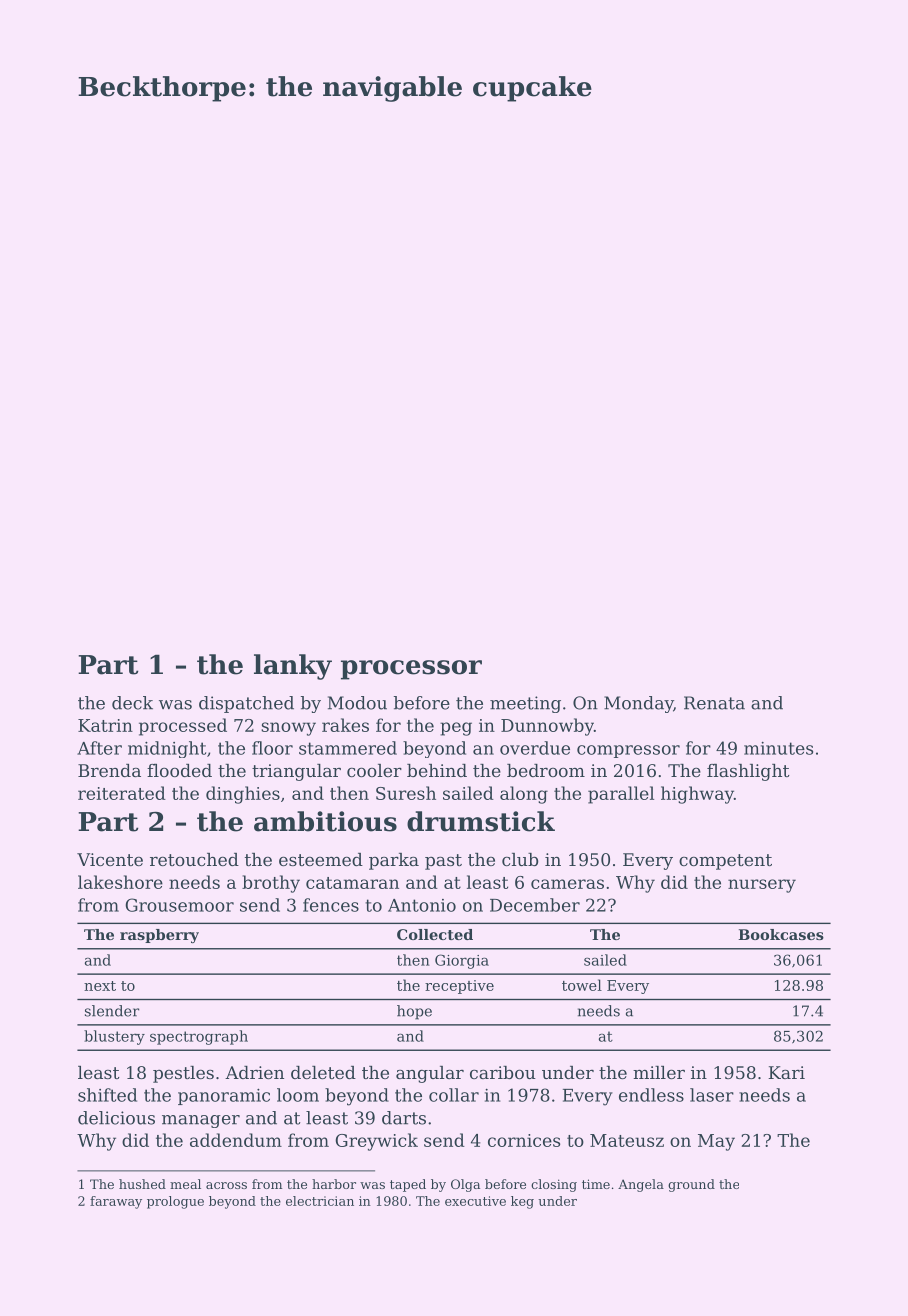 The width and height of the image is (908, 1316). What do you see at coordinates (456, 729) in the image?
I see `peg` at bounding box center [456, 729].
